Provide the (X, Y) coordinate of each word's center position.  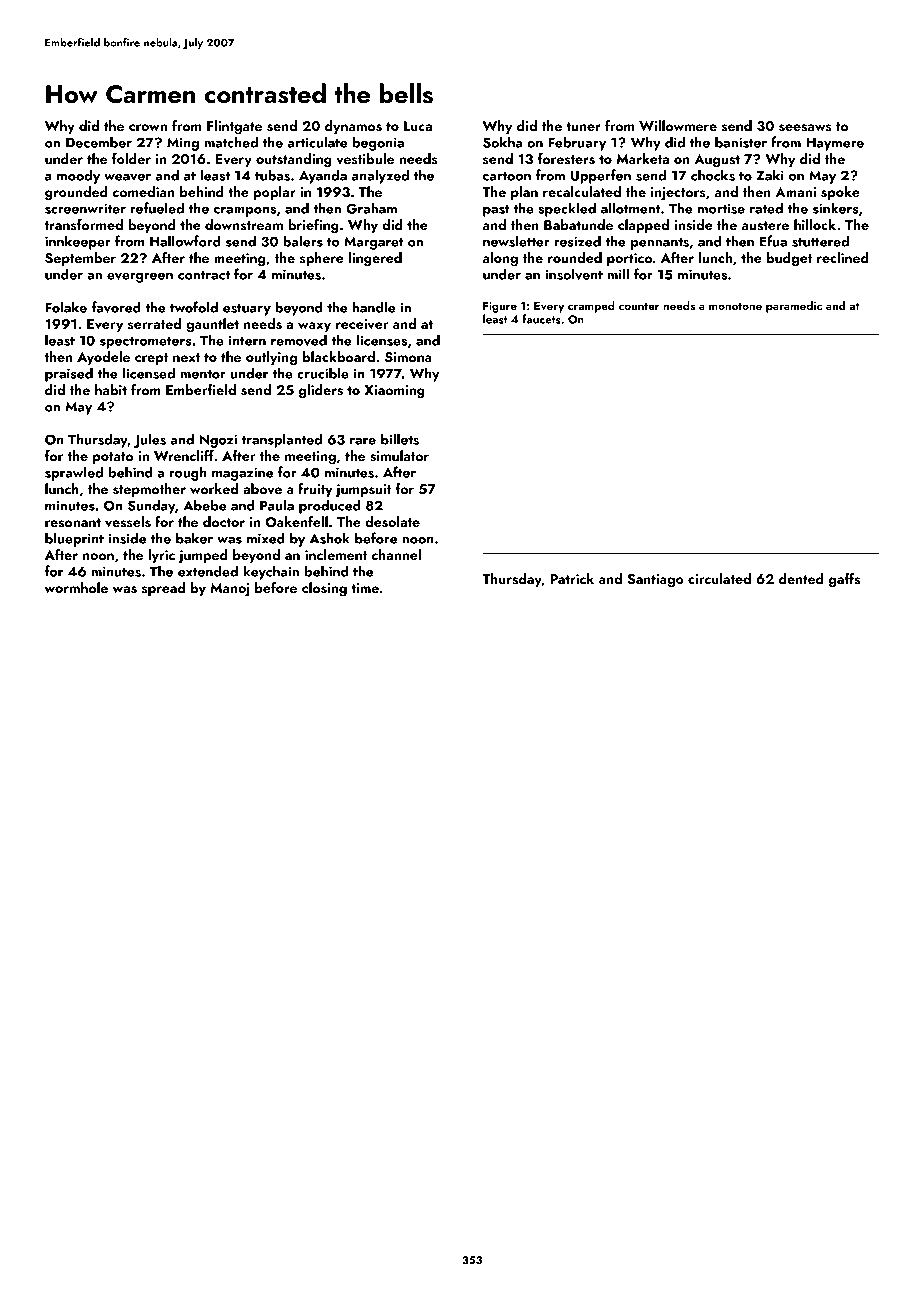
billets (400, 439)
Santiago (656, 581)
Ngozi (218, 441)
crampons (245, 212)
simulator (399, 456)
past (496, 211)
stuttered (820, 241)
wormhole (76, 587)
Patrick (572, 578)
